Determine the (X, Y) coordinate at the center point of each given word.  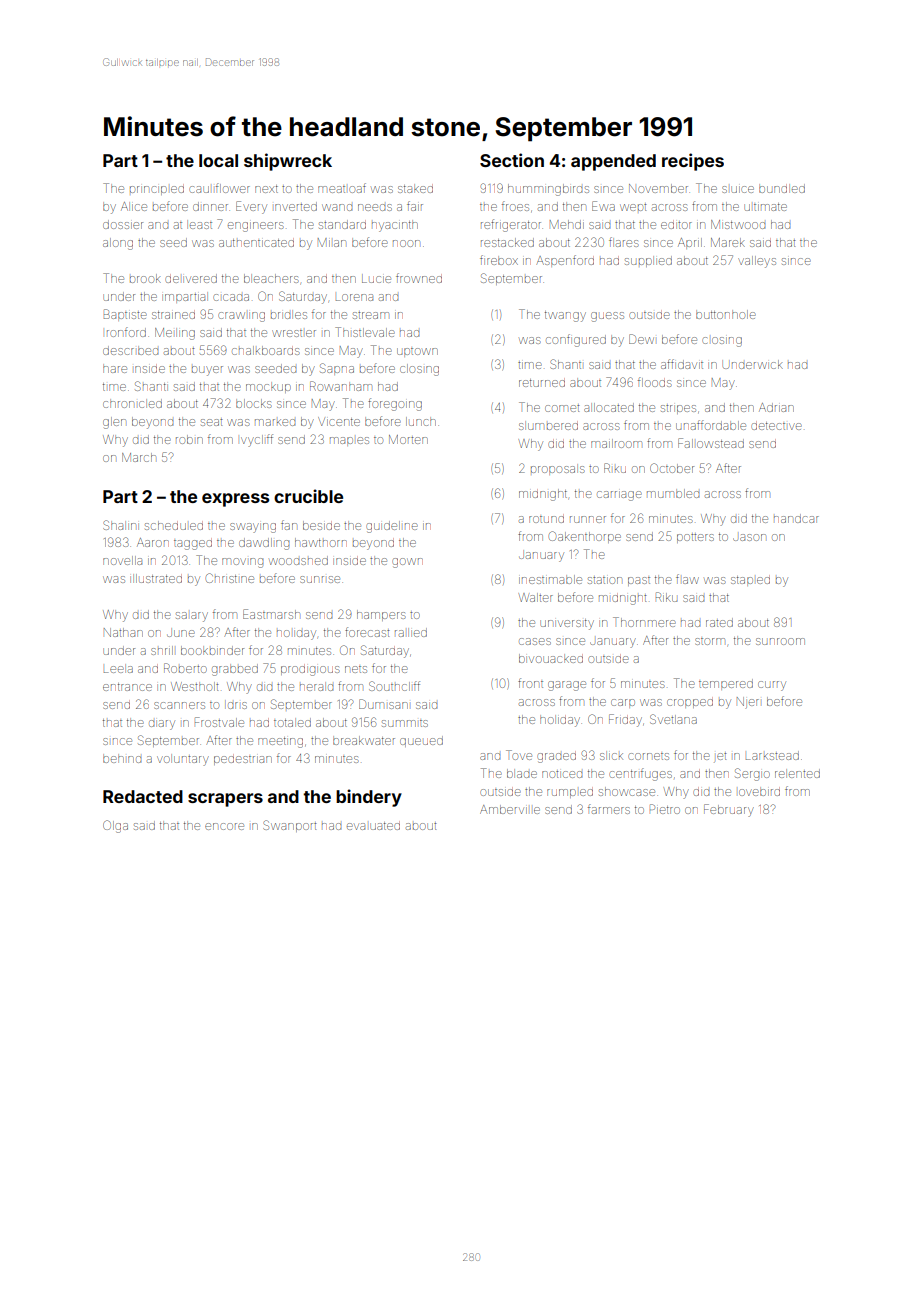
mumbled (673, 493)
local (218, 160)
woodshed (298, 560)
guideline (392, 527)
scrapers (225, 800)
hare (115, 368)
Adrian (776, 407)
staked (415, 188)
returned (542, 383)
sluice (738, 189)
